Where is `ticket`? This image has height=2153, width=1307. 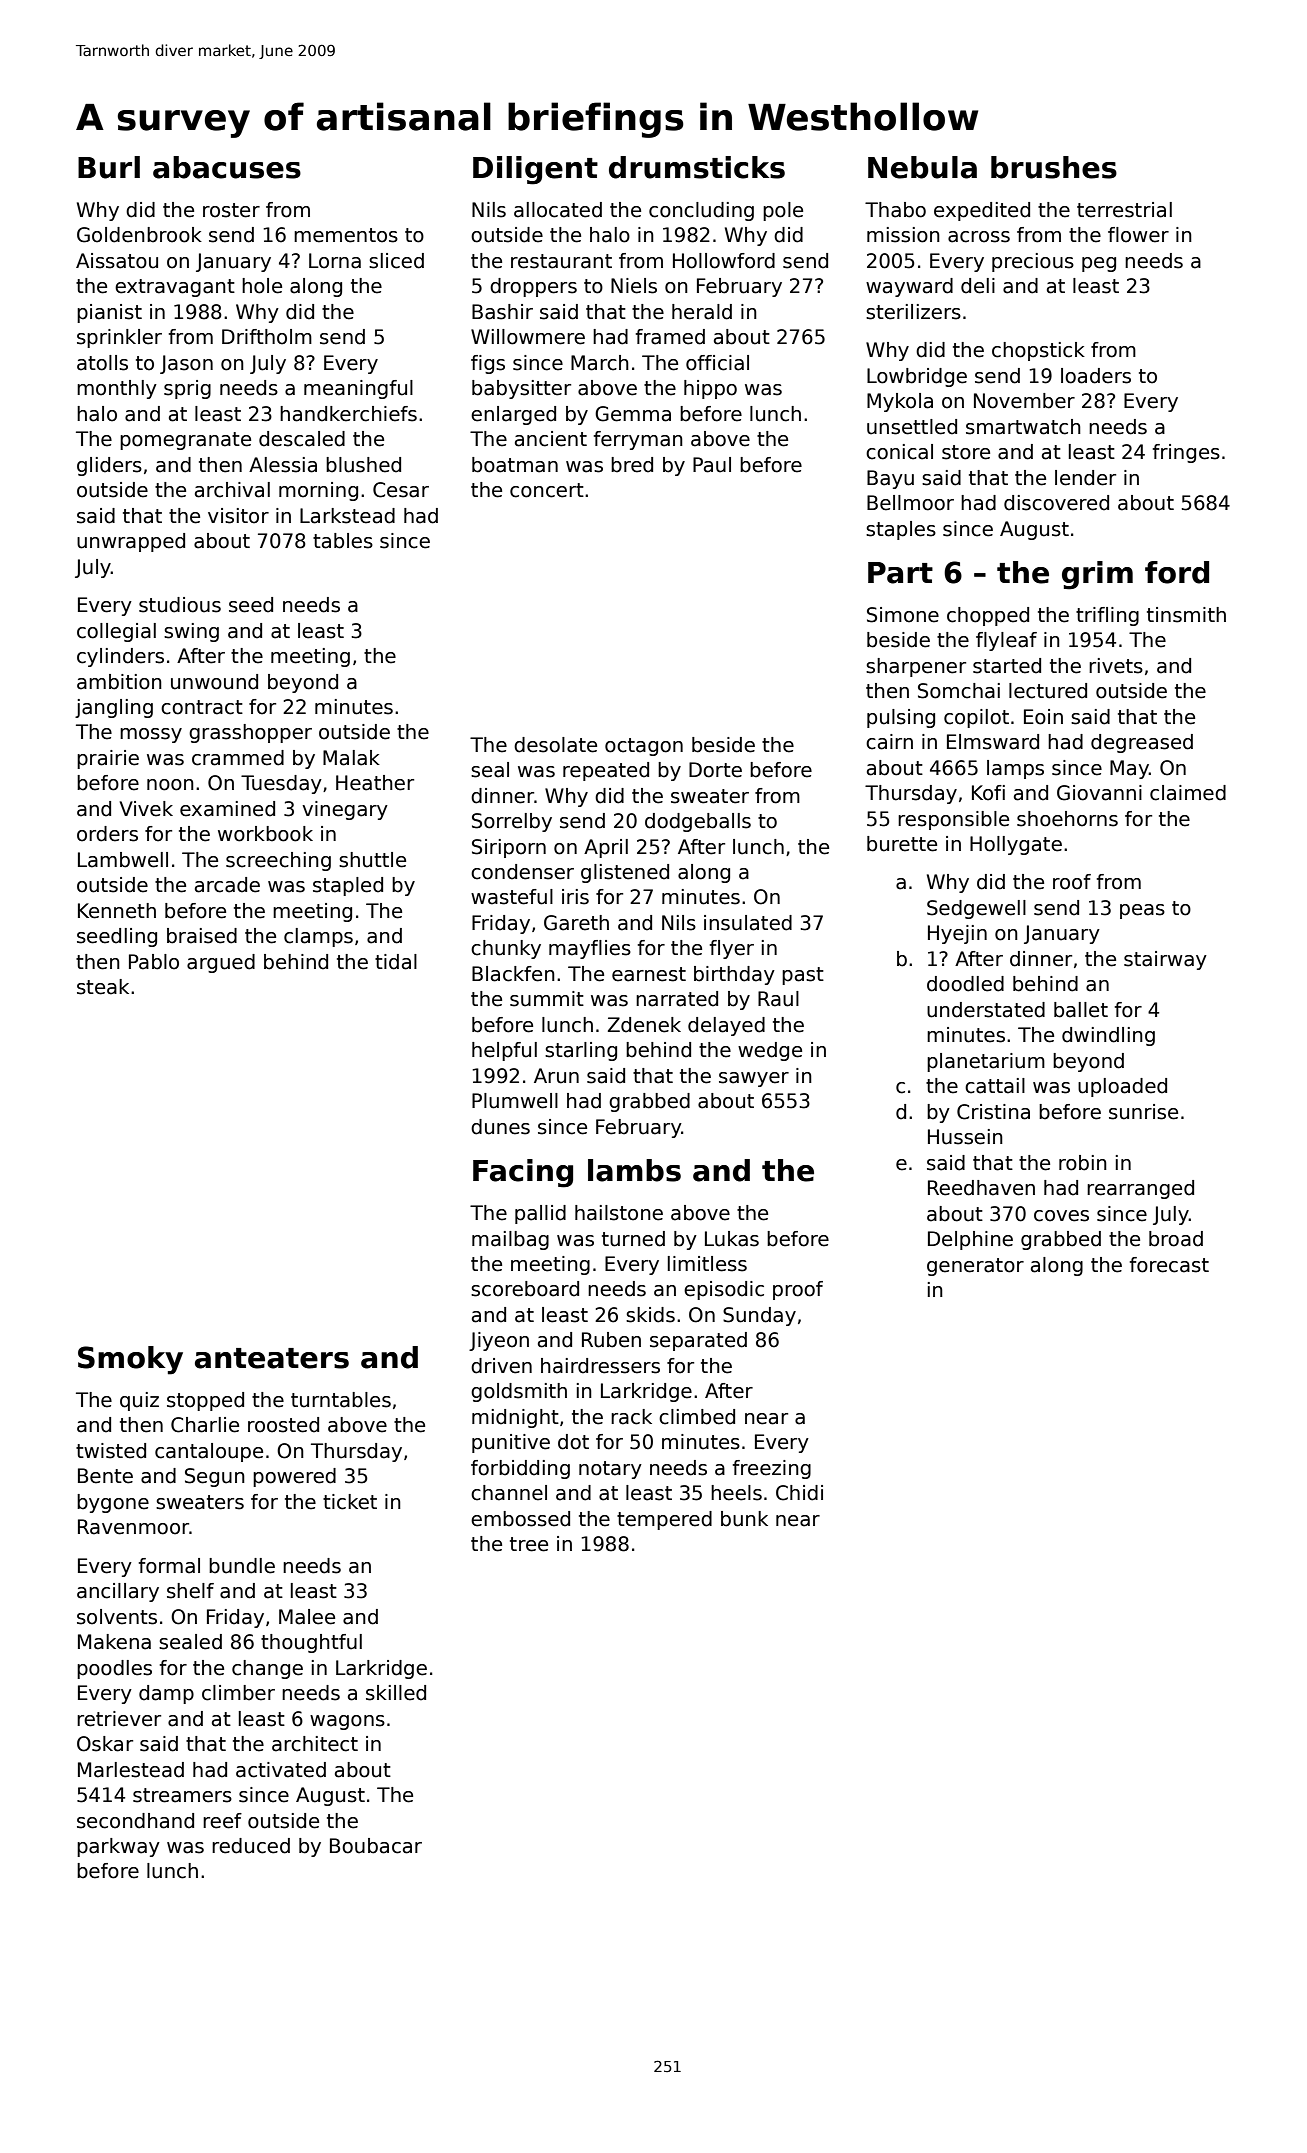 ticket is located at coordinates (350, 1502).
